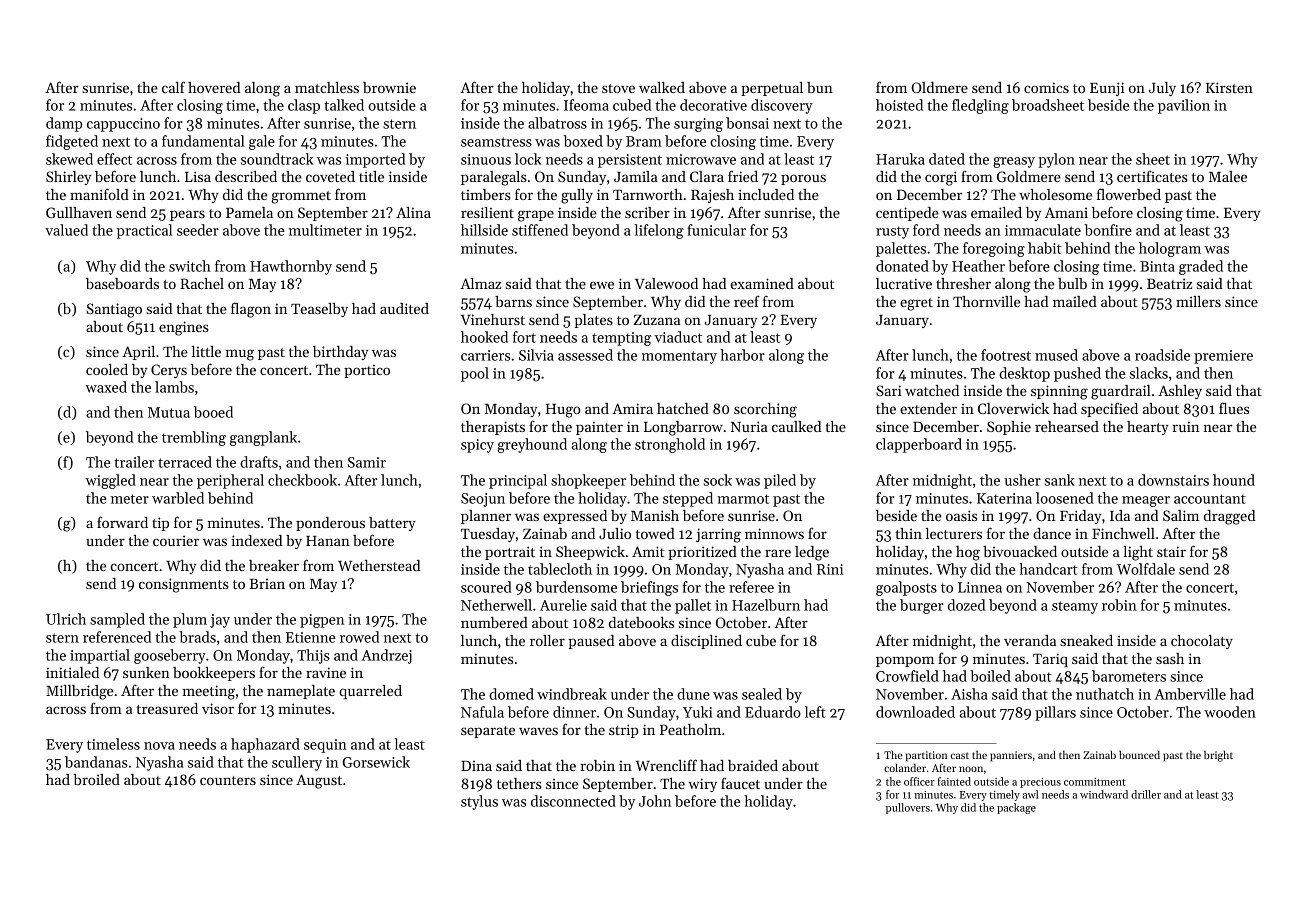  Describe the element at coordinates (376, 762) in the page. I see `Gorsewick` at that location.
